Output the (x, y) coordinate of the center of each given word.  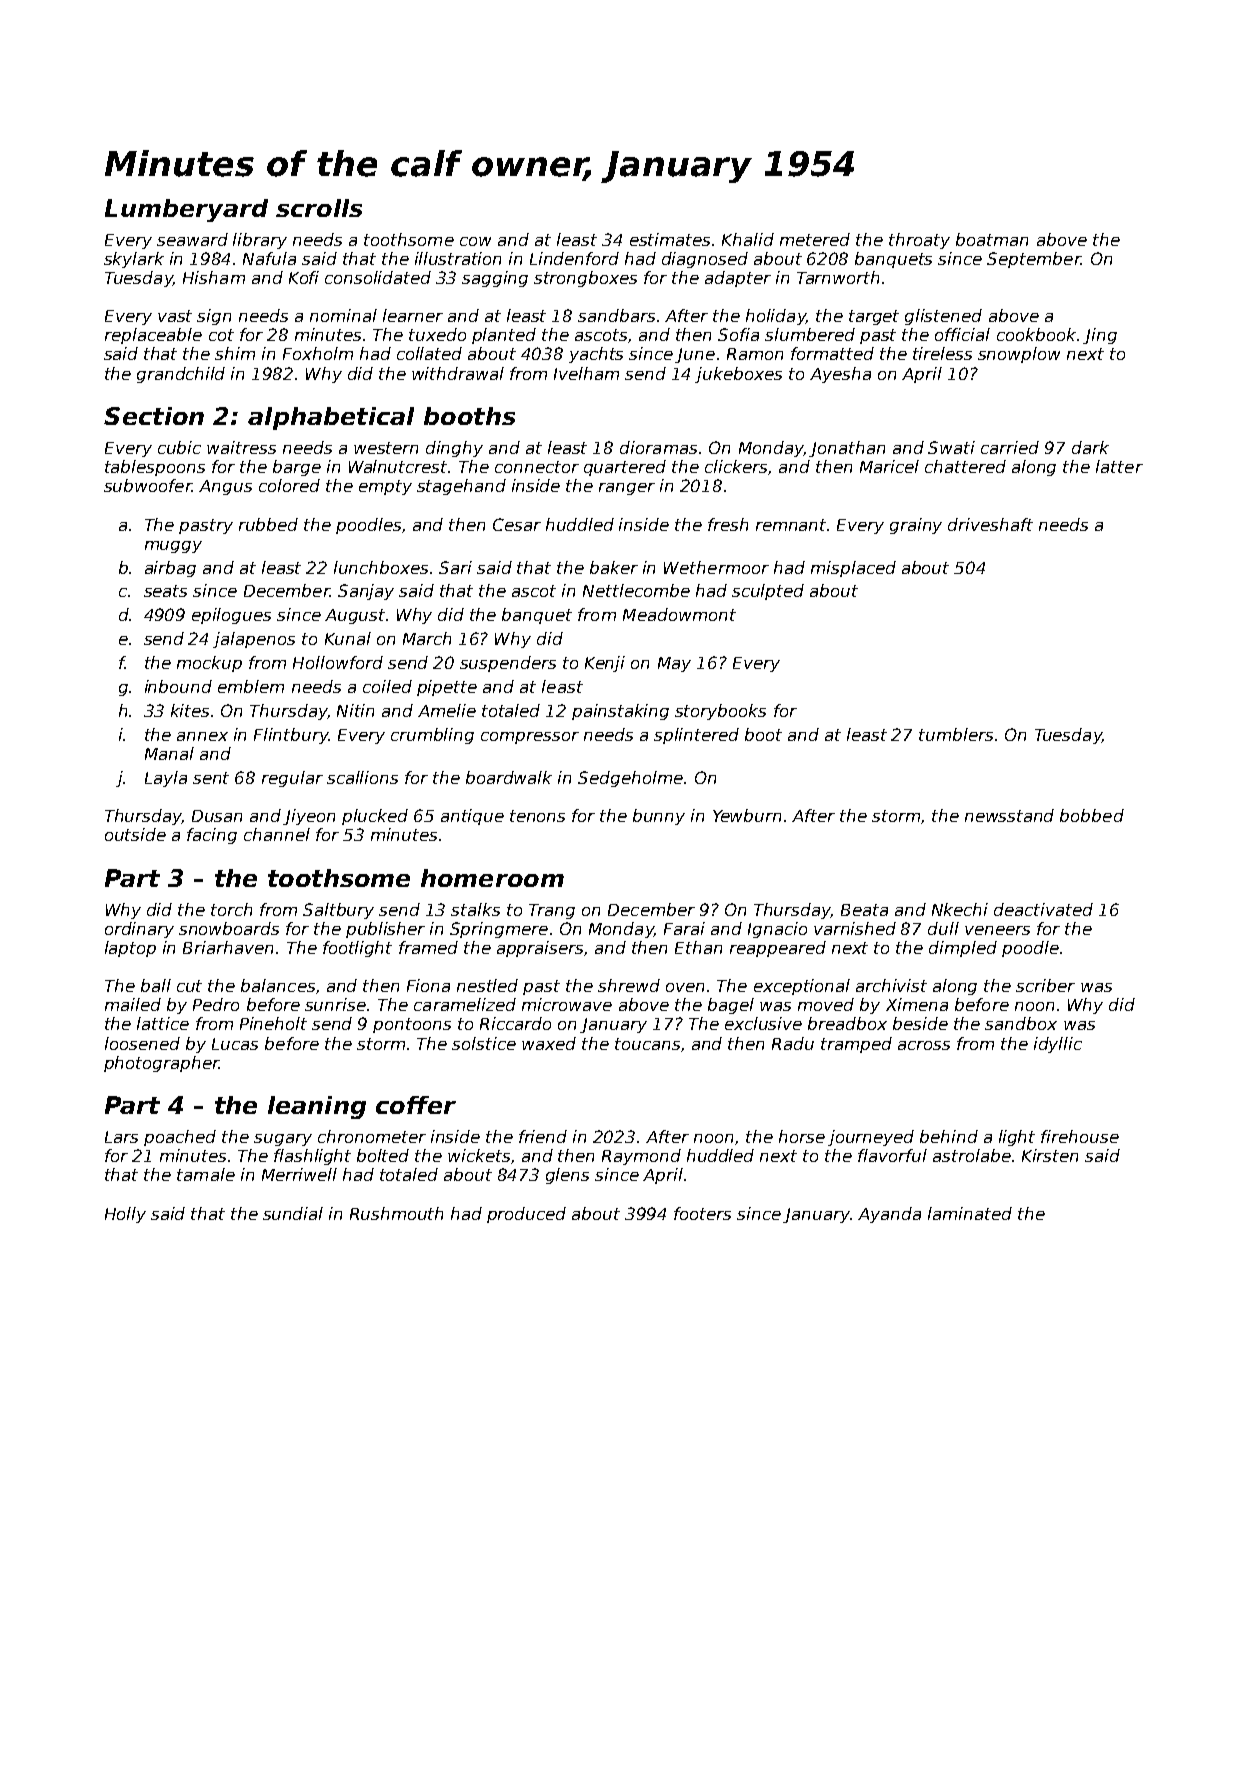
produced (526, 1215)
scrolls (319, 208)
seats (165, 591)
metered (815, 239)
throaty (919, 241)
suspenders (508, 664)
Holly (125, 1215)
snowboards (229, 928)
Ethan (698, 947)
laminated (970, 1213)
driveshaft (990, 524)
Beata (864, 910)
